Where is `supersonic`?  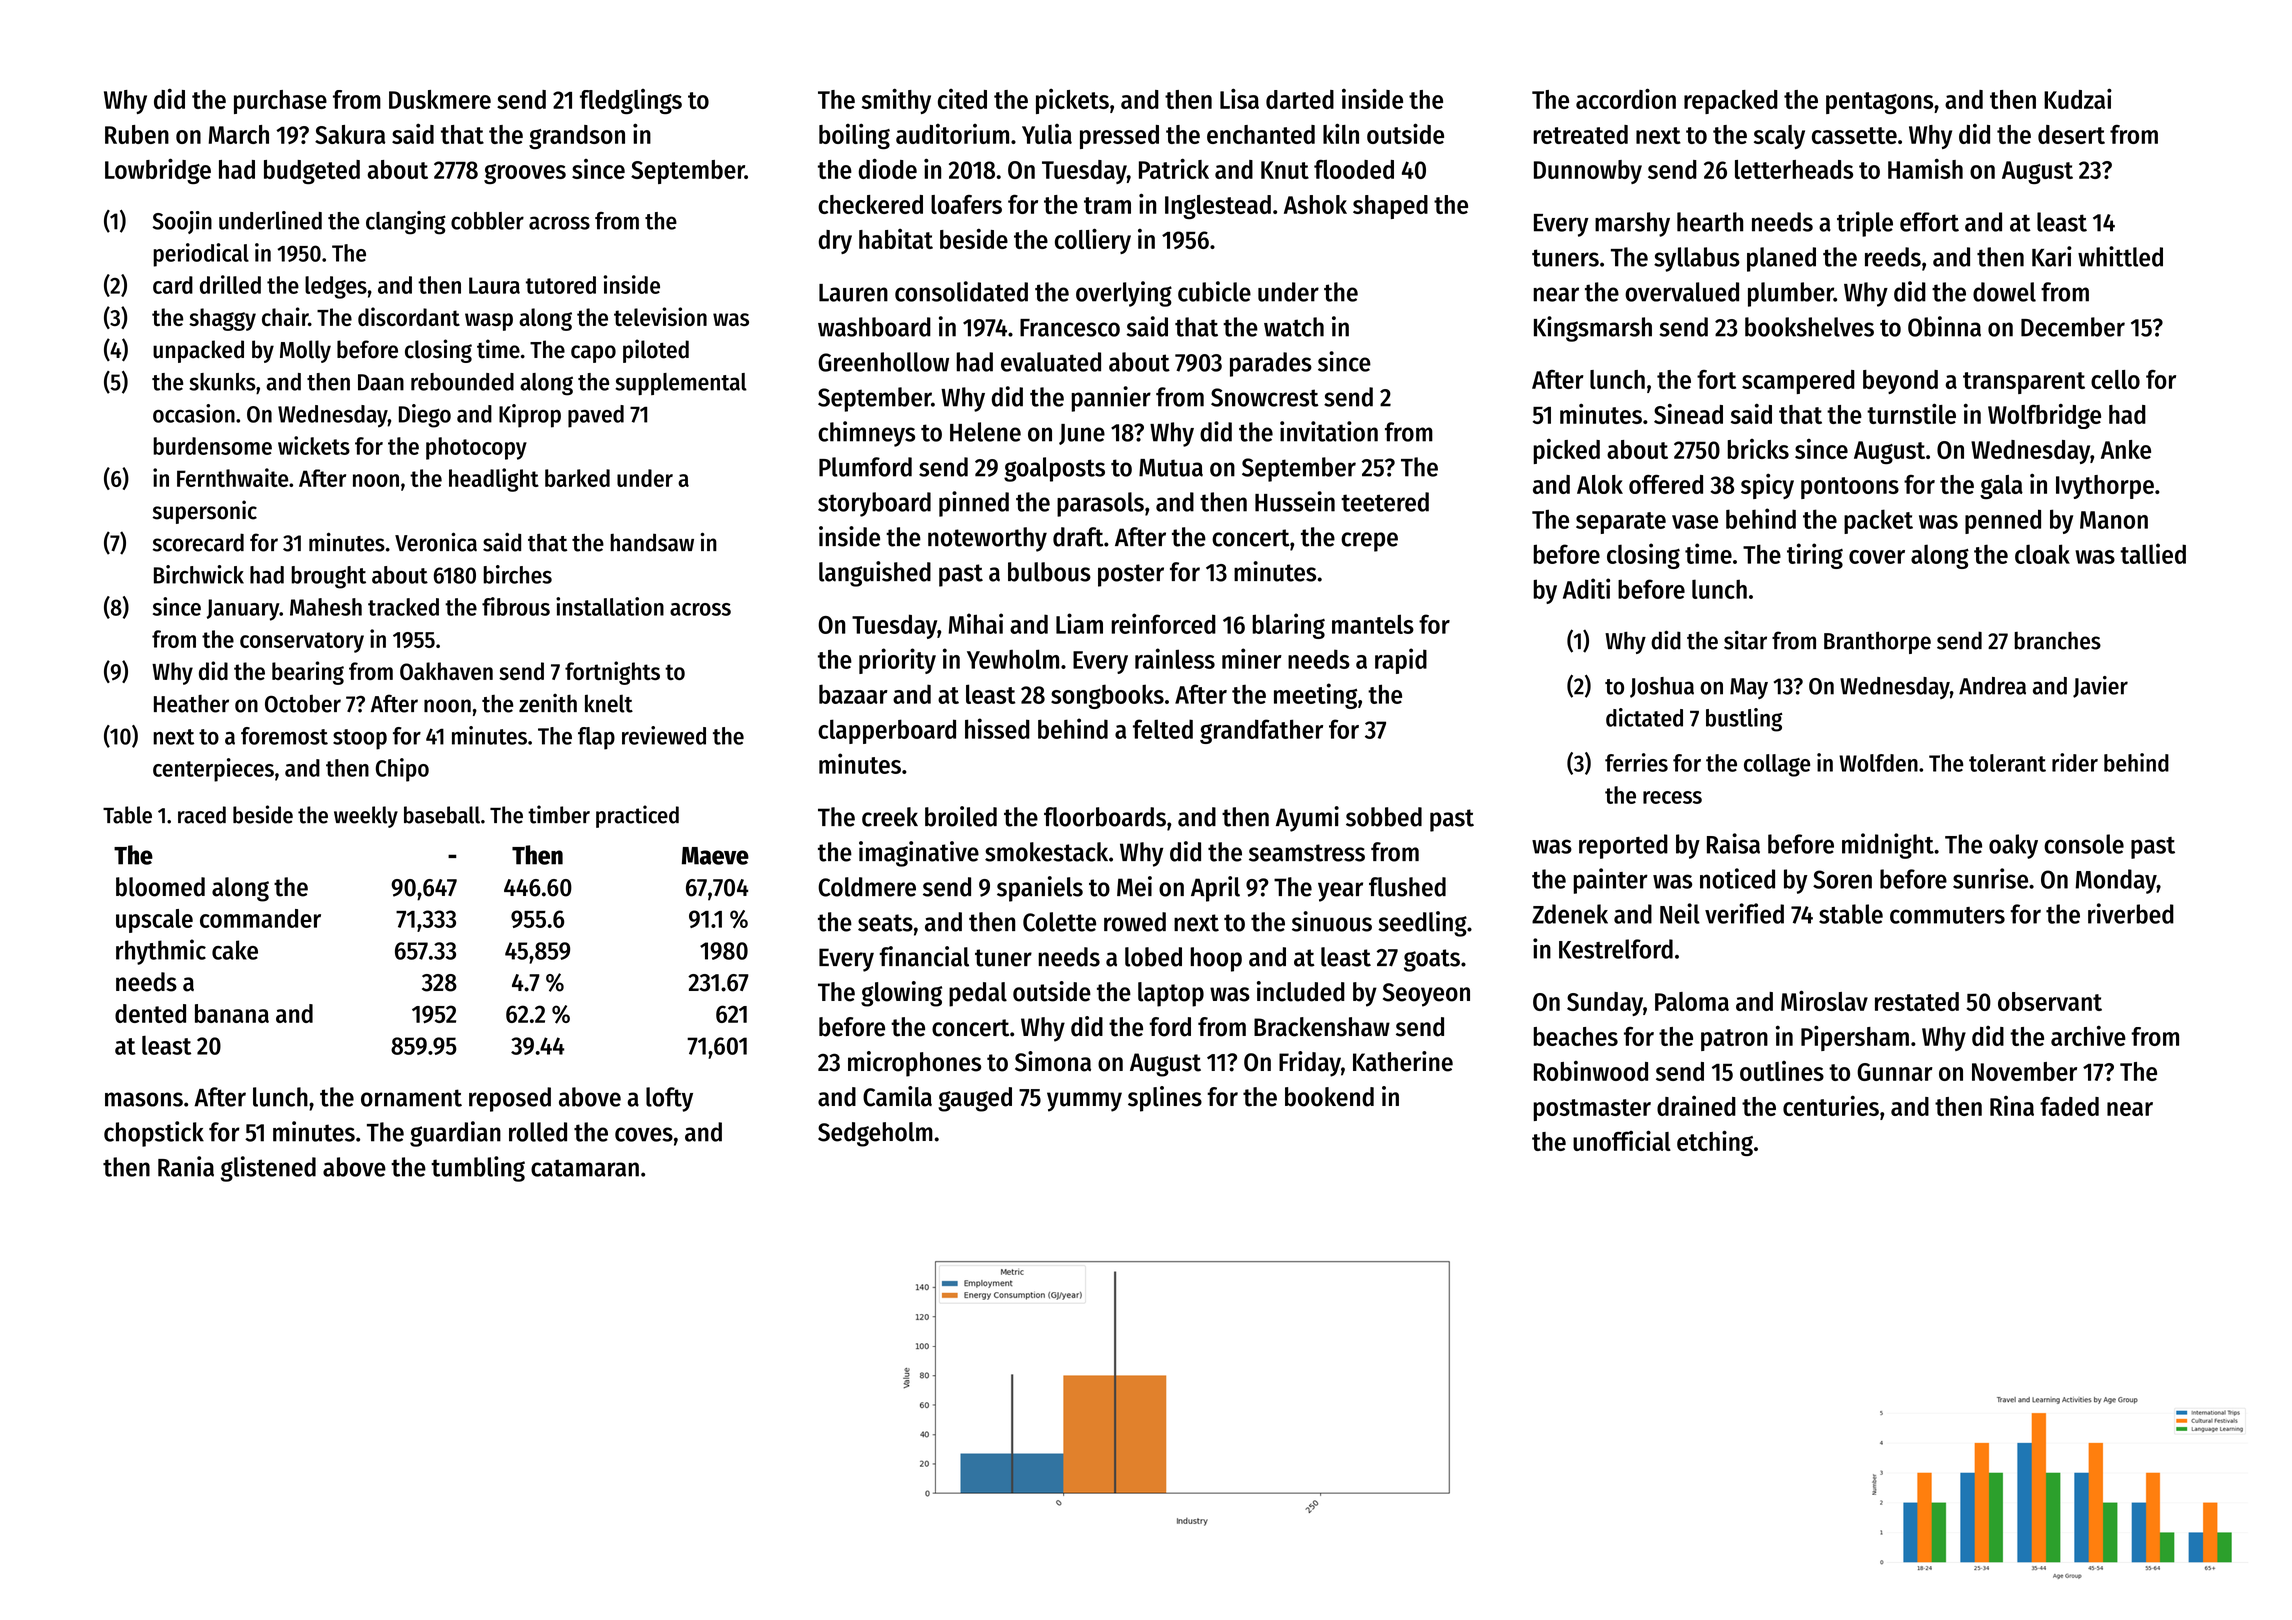 supersonic is located at coordinates (205, 512).
